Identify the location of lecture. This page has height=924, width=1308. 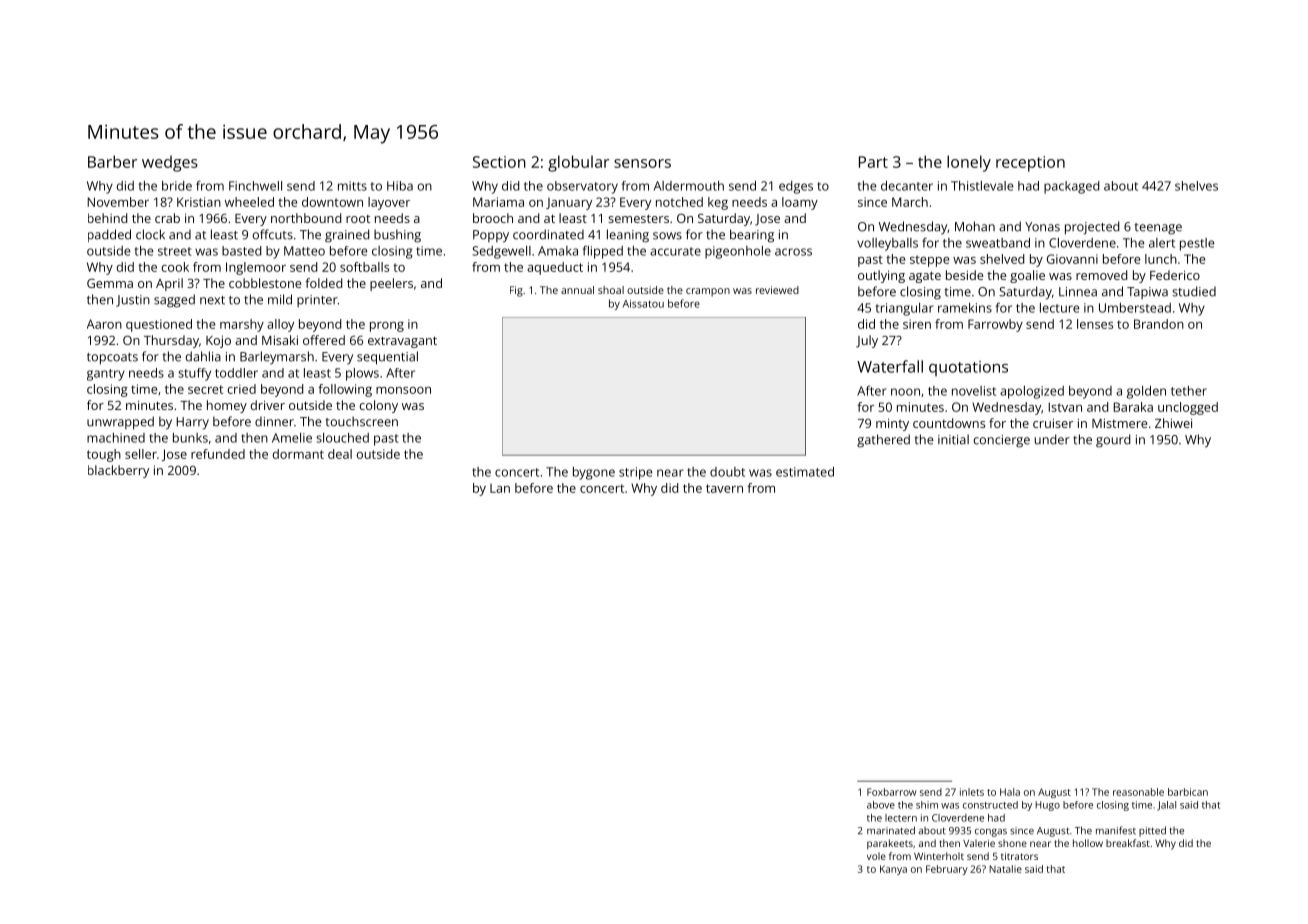
(1060, 308).
